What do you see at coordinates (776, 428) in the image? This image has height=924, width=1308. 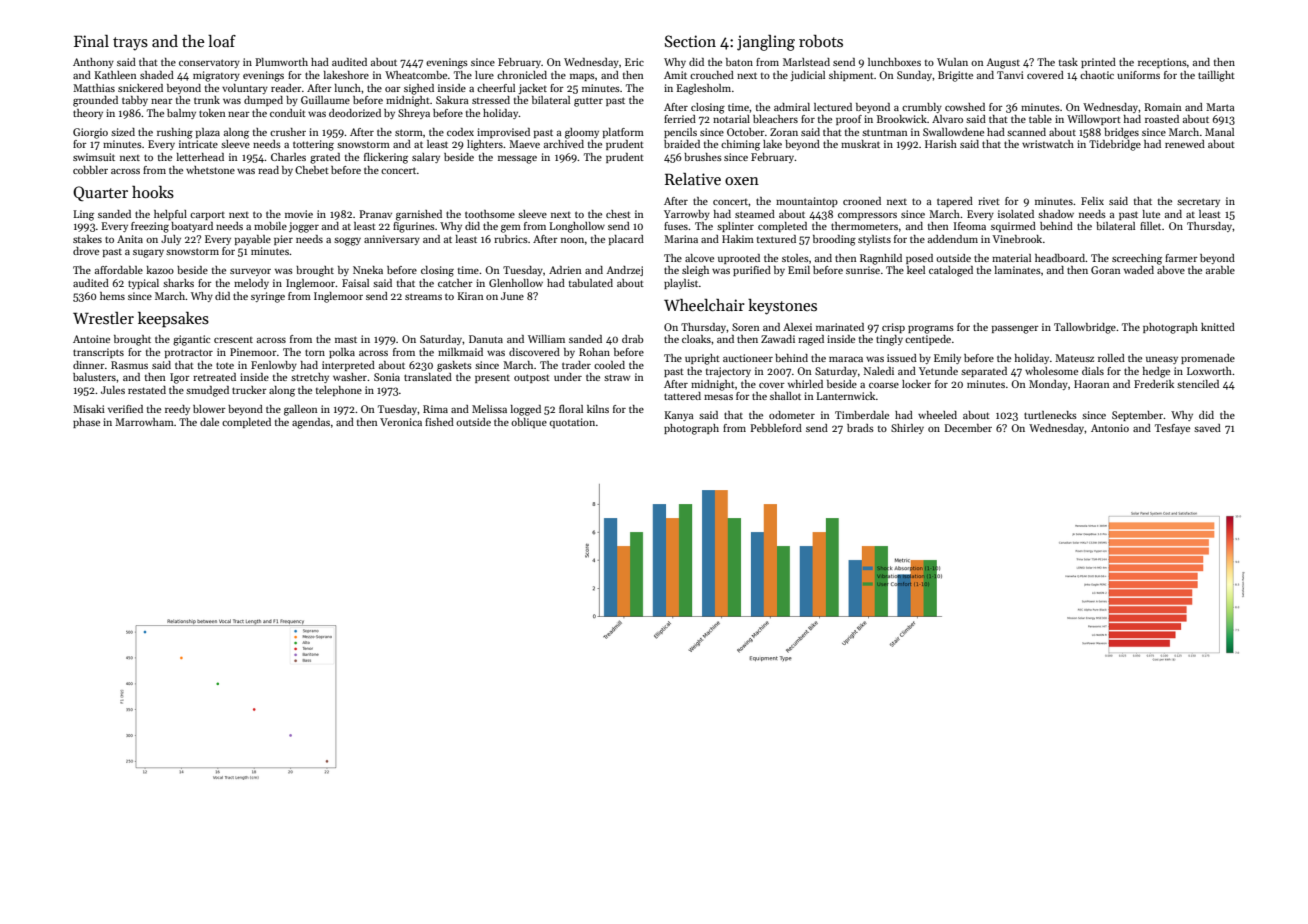 I see `Pebbleford` at bounding box center [776, 428].
